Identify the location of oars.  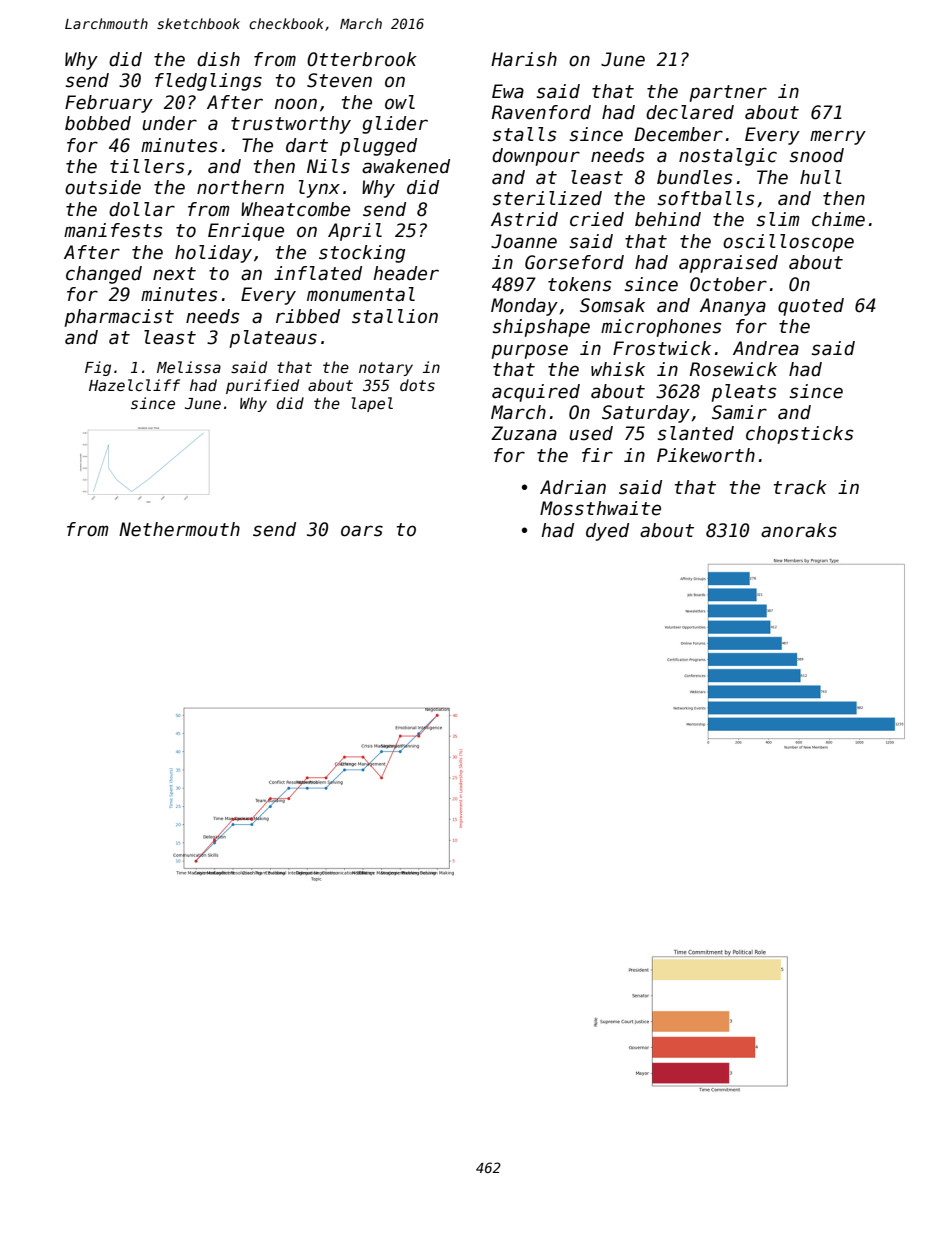
(362, 531).
